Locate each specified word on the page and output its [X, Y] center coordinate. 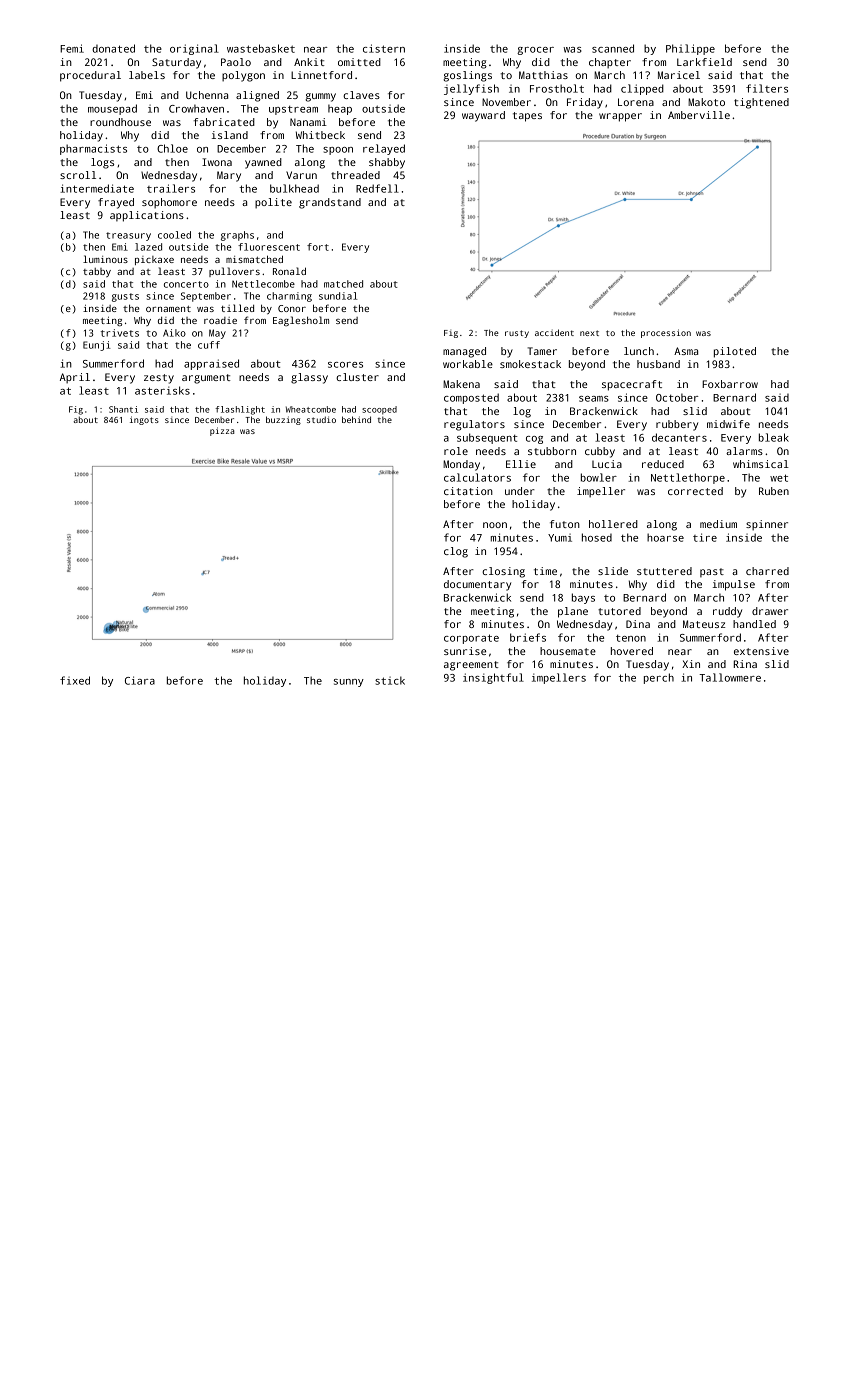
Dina [638, 624]
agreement [471, 666]
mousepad [112, 109]
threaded [355, 175]
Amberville [699, 115]
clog [456, 552]
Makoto [706, 102]
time [545, 571]
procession [666, 333]
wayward [483, 116]
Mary [229, 176]
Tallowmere [730, 677]
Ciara [140, 680]
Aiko [174, 333]
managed [464, 352]
